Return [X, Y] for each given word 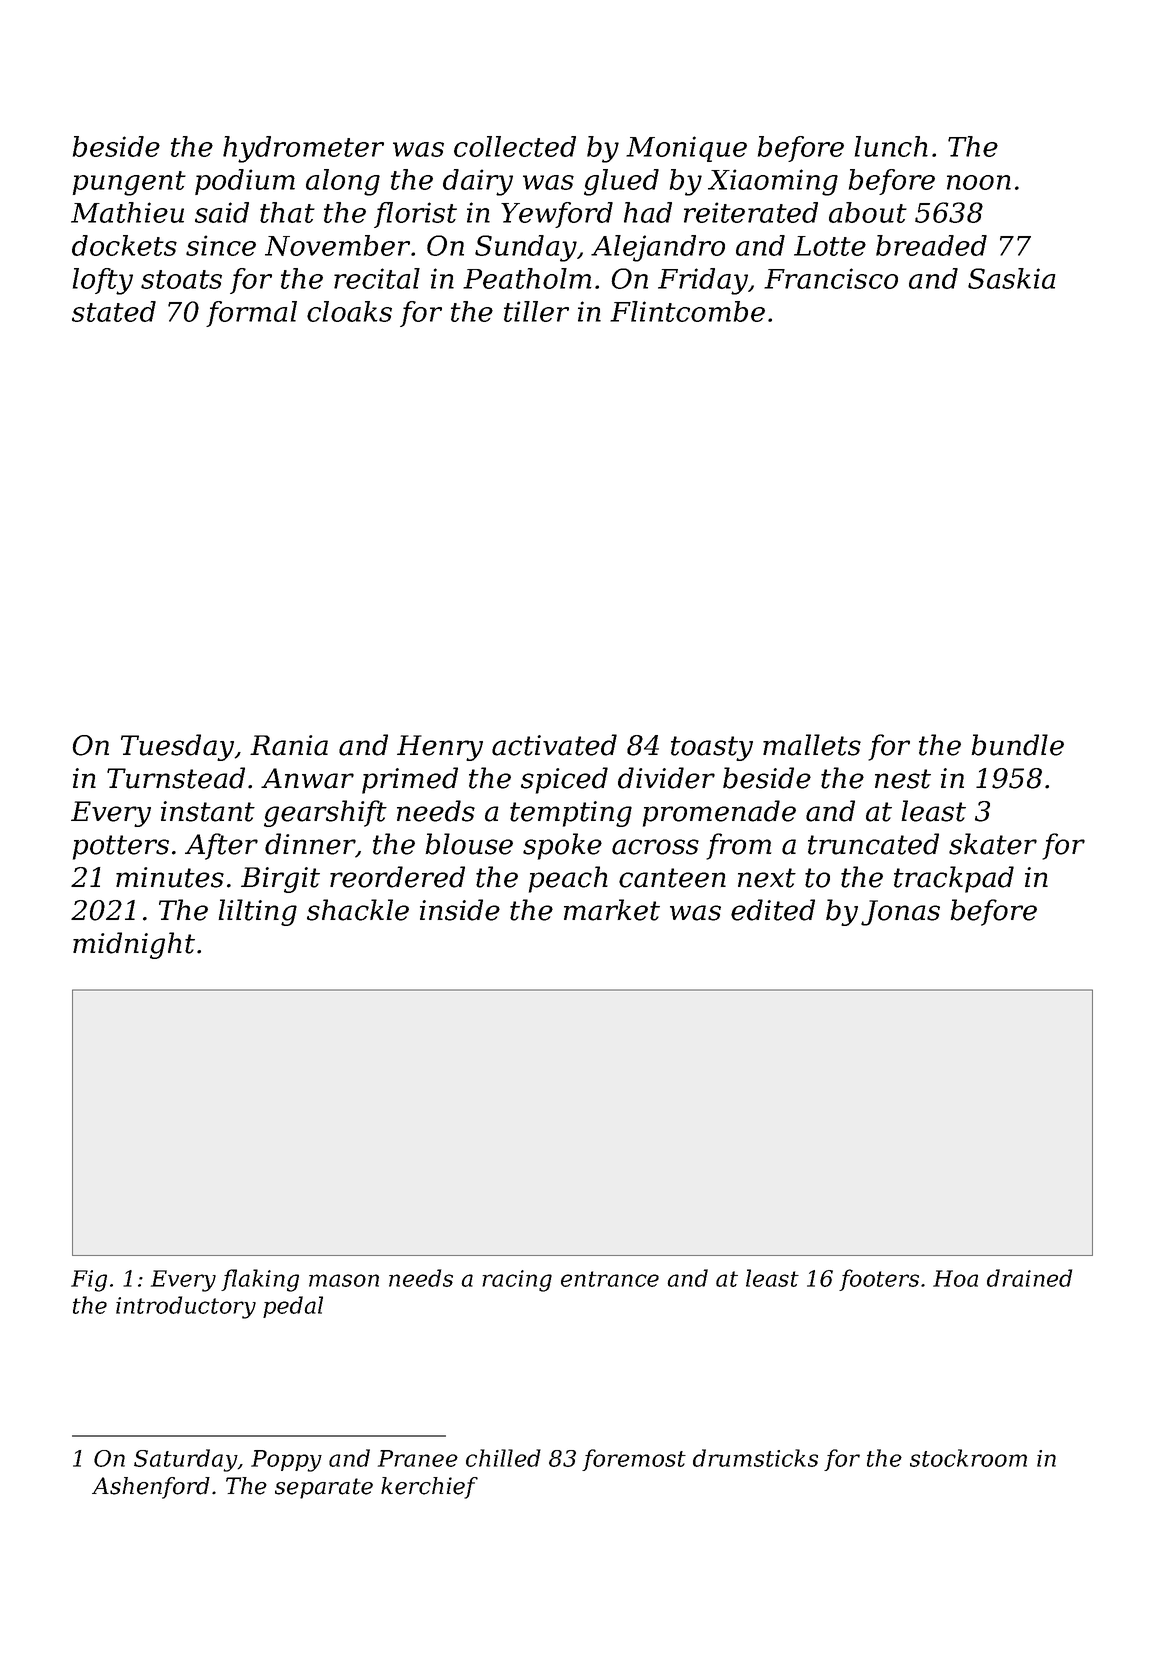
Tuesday [177, 747]
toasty [712, 748]
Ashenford [151, 1488]
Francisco [831, 278]
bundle [1018, 745]
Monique [686, 149]
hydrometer [303, 149]
